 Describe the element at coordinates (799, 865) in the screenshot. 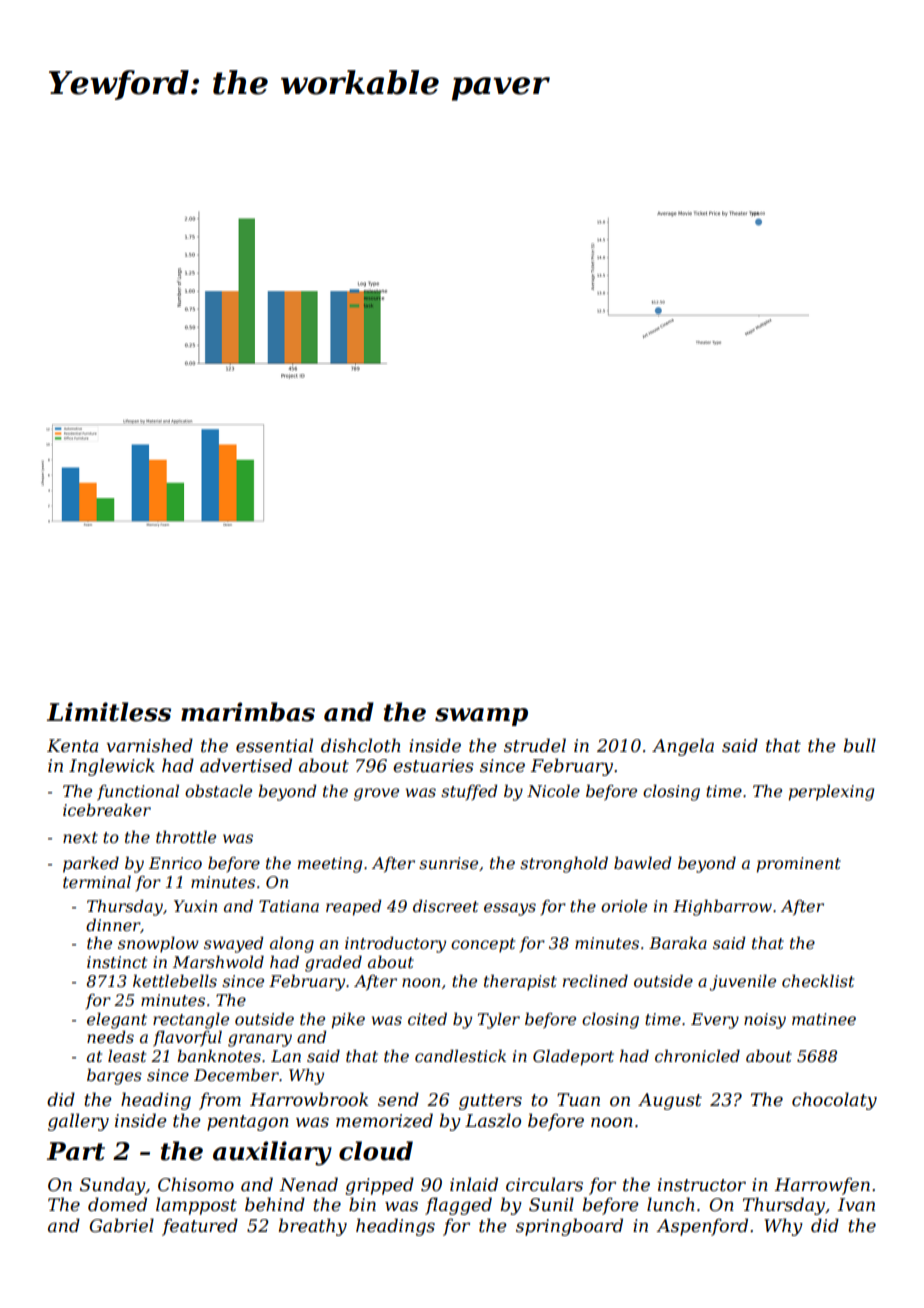

I see `prominent` at that location.
